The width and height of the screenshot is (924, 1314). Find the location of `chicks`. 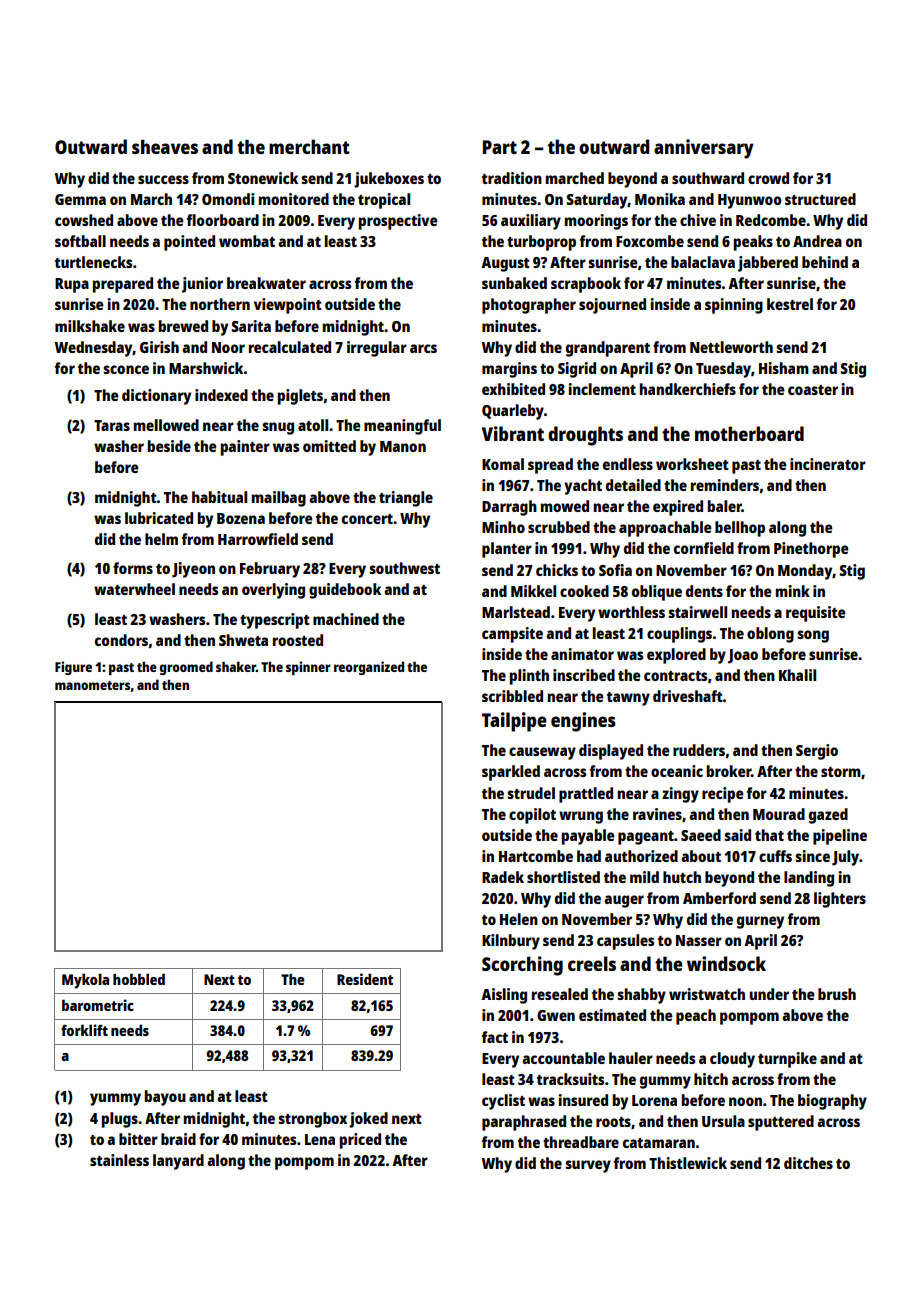

chicks is located at coordinates (557, 570).
